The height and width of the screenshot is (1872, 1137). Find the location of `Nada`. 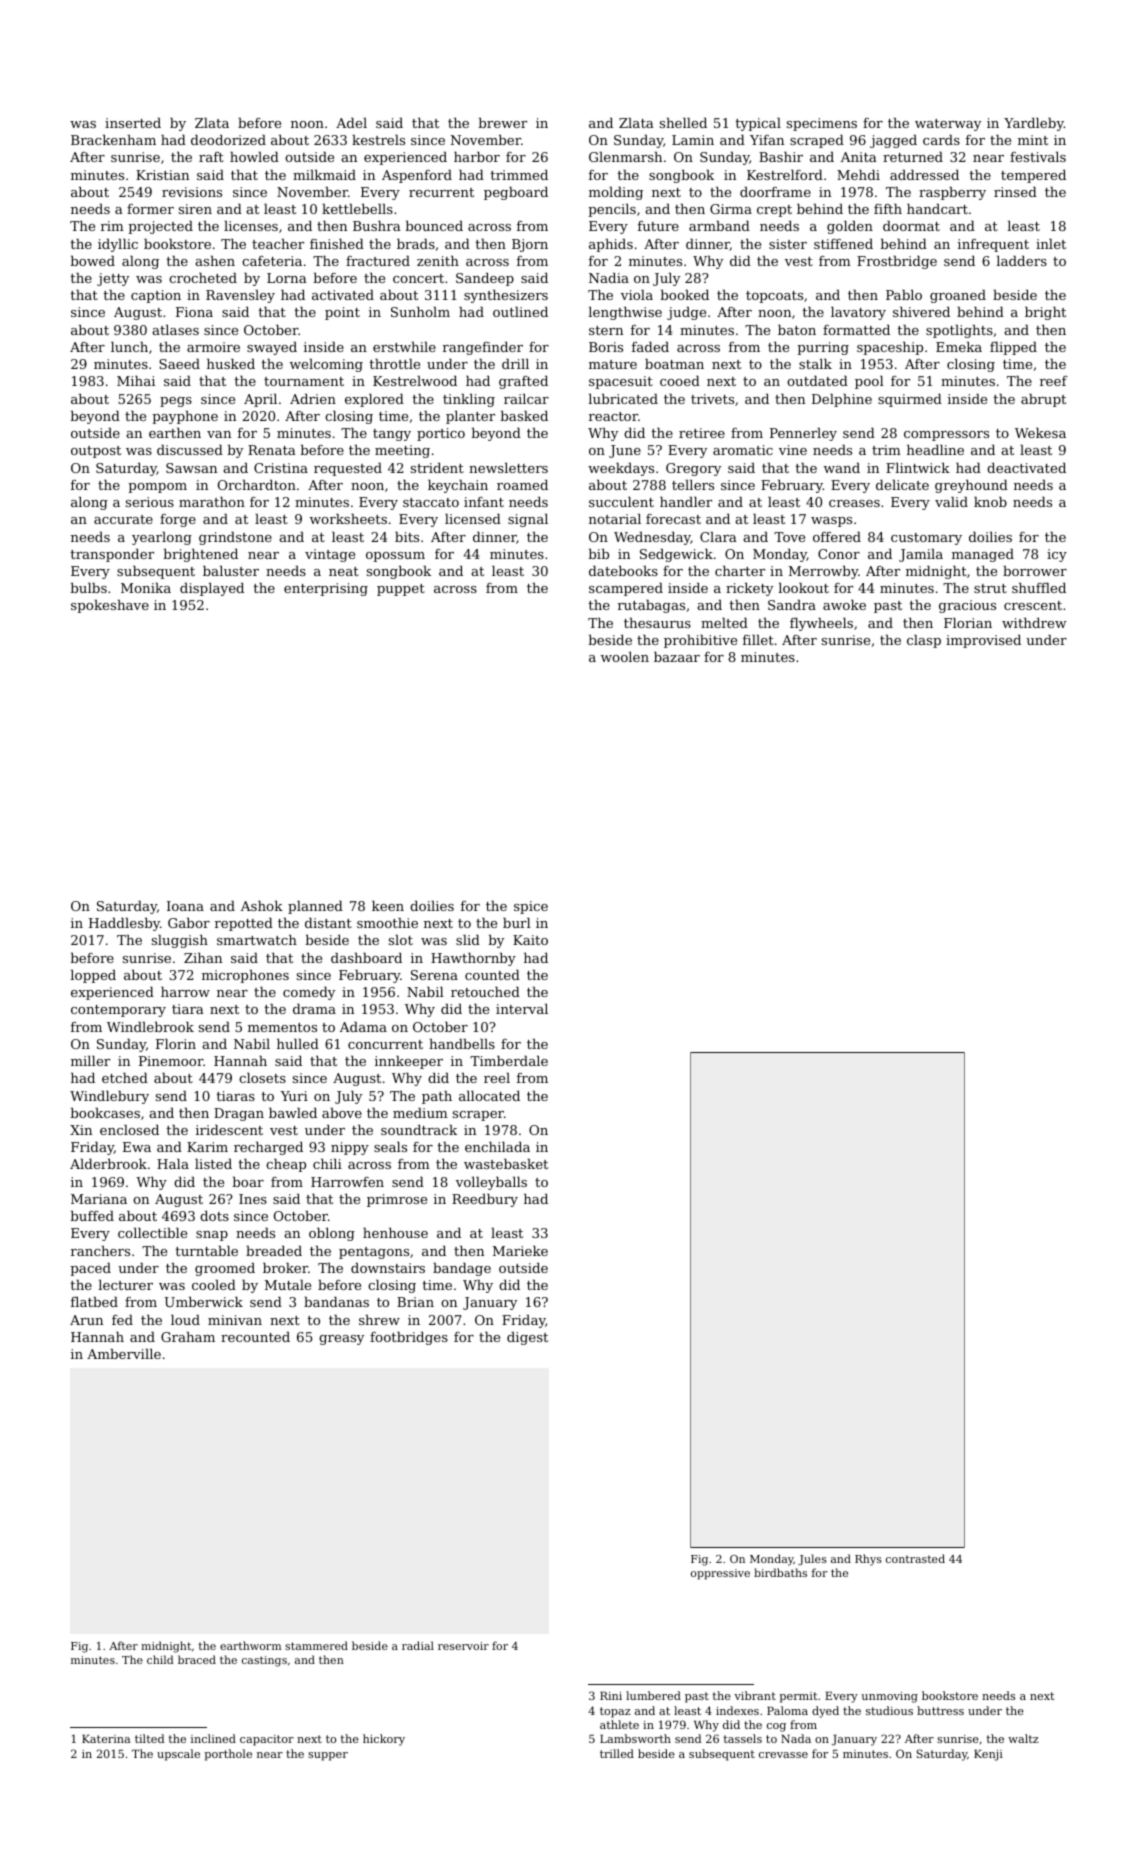

Nada is located at coordinates (796, 1738).
